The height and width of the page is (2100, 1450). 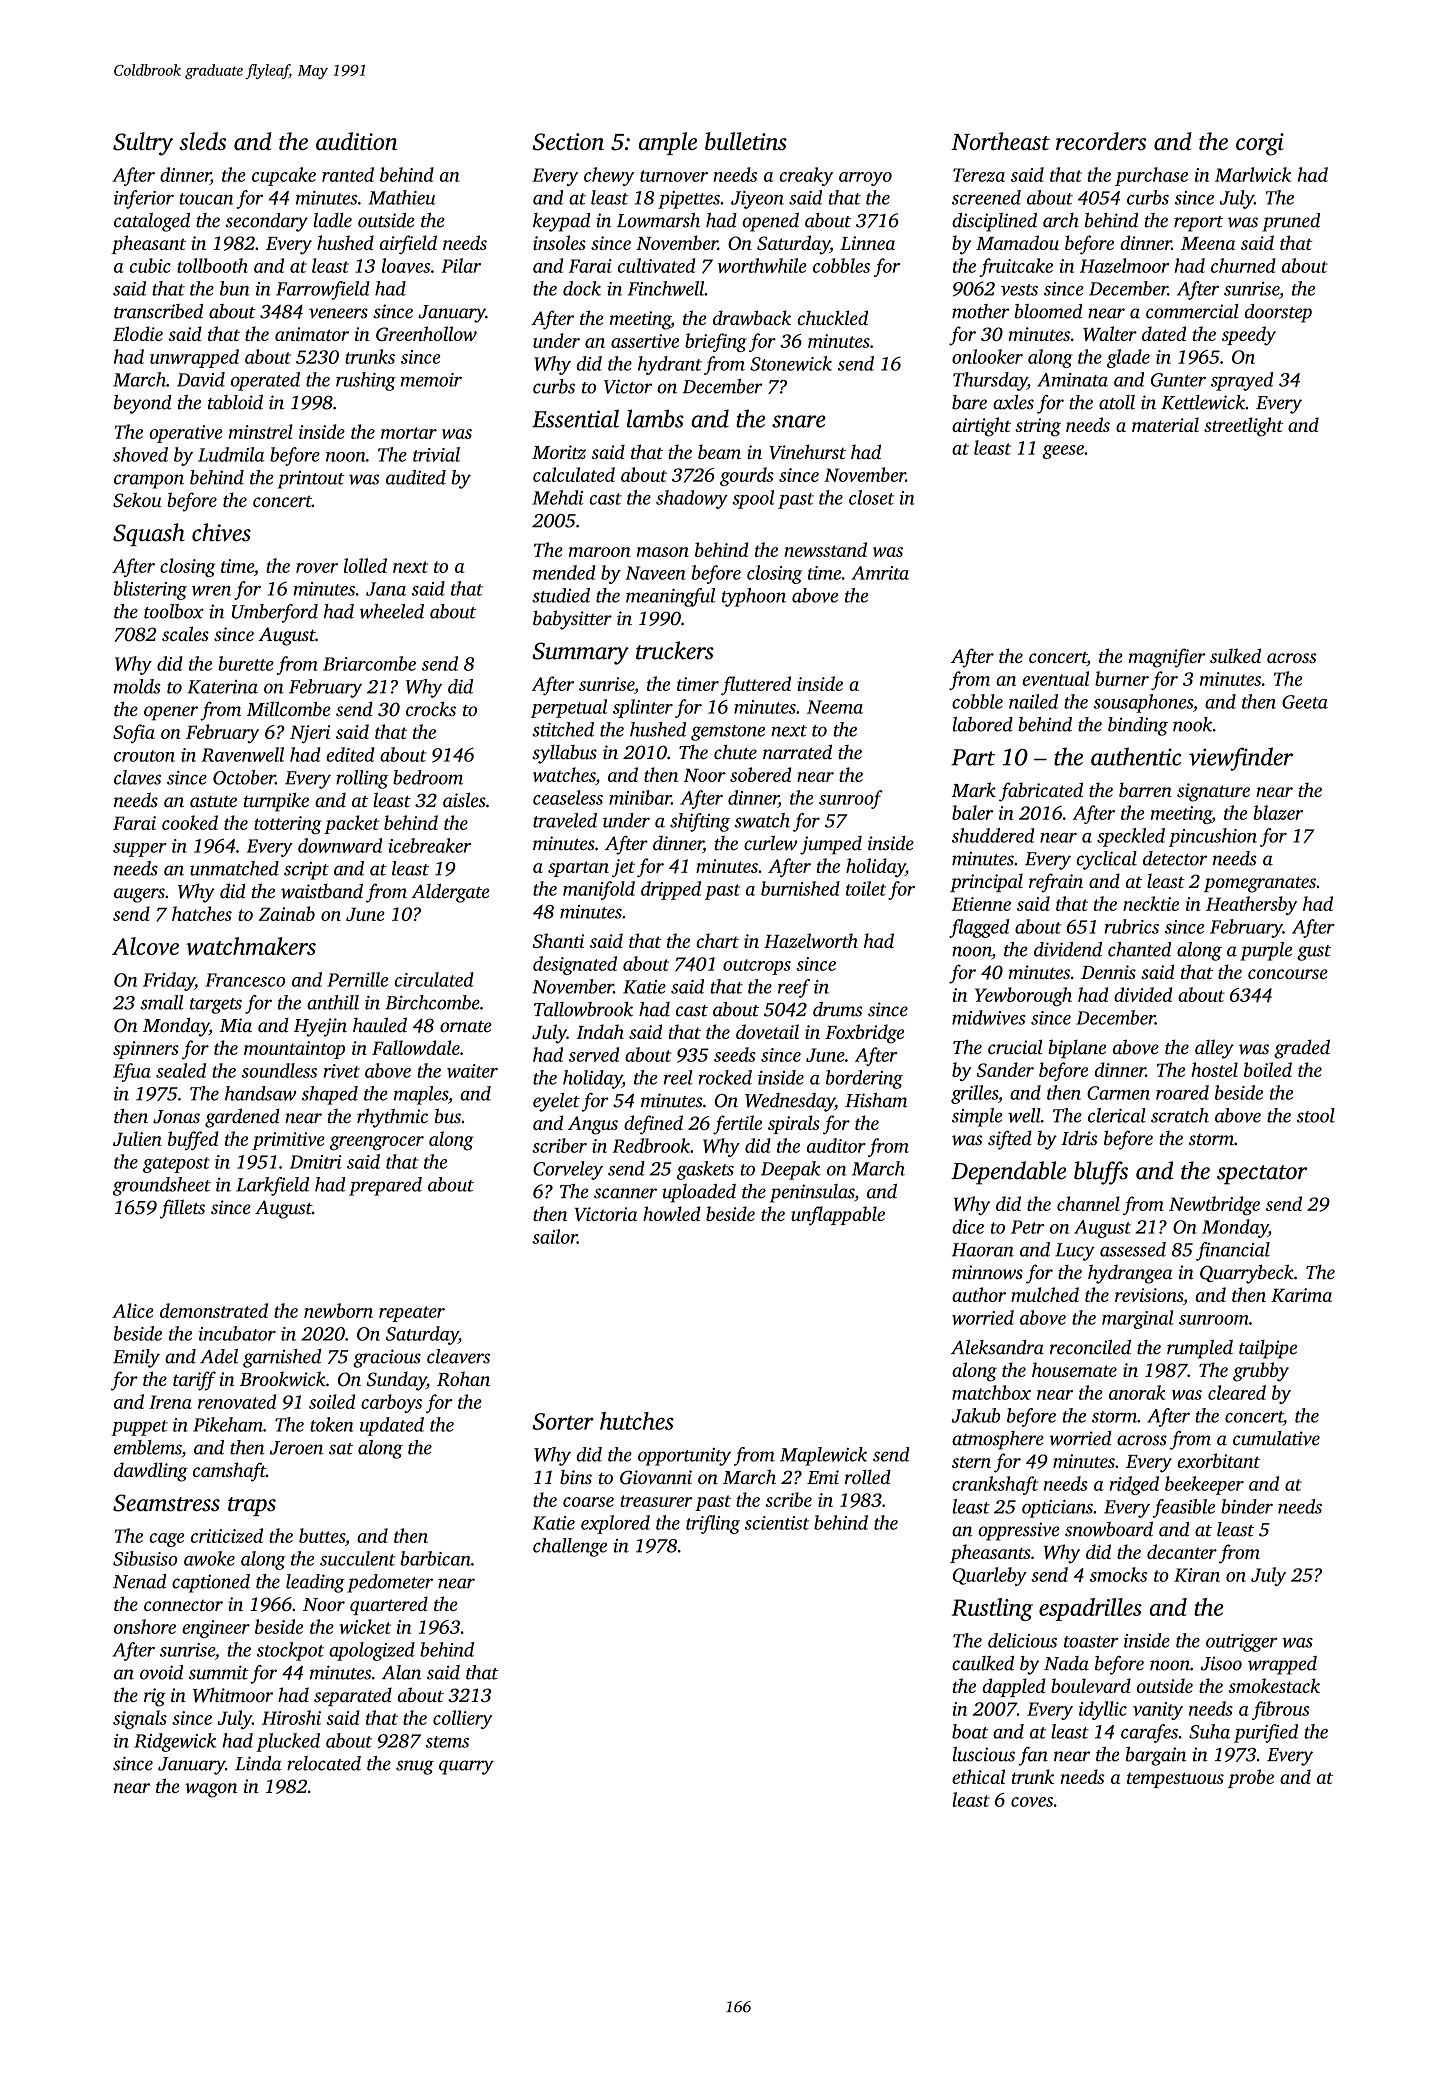 I want to click on wagon, so click(x=211, y=1790).
